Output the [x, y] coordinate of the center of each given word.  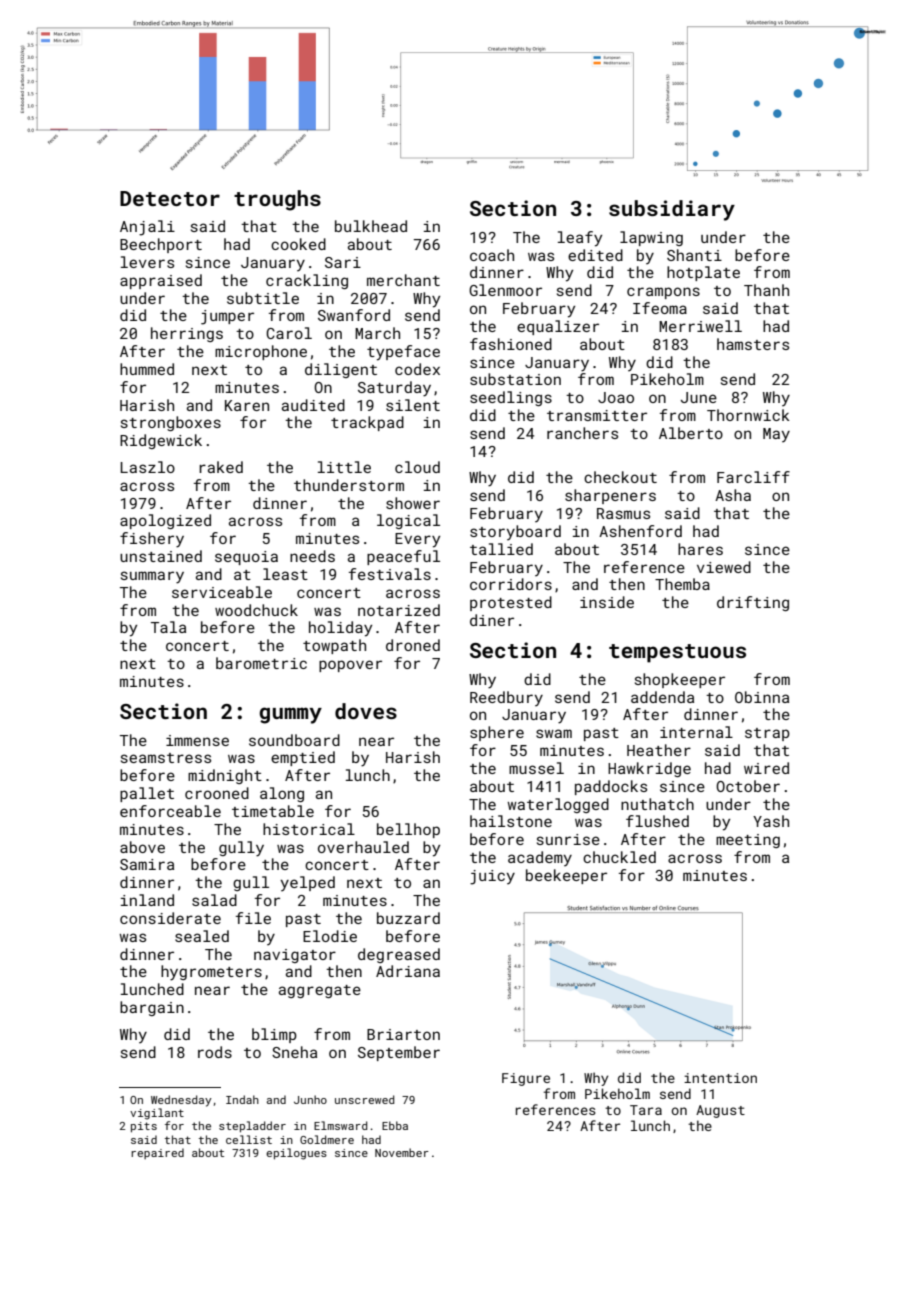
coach [492, 255]
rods [215, 1052]
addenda [662, 697]
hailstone [511, 821]
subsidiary [672, 210]
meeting [748, 841]
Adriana [408, 971]
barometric [261, 663]
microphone [261, 352]
